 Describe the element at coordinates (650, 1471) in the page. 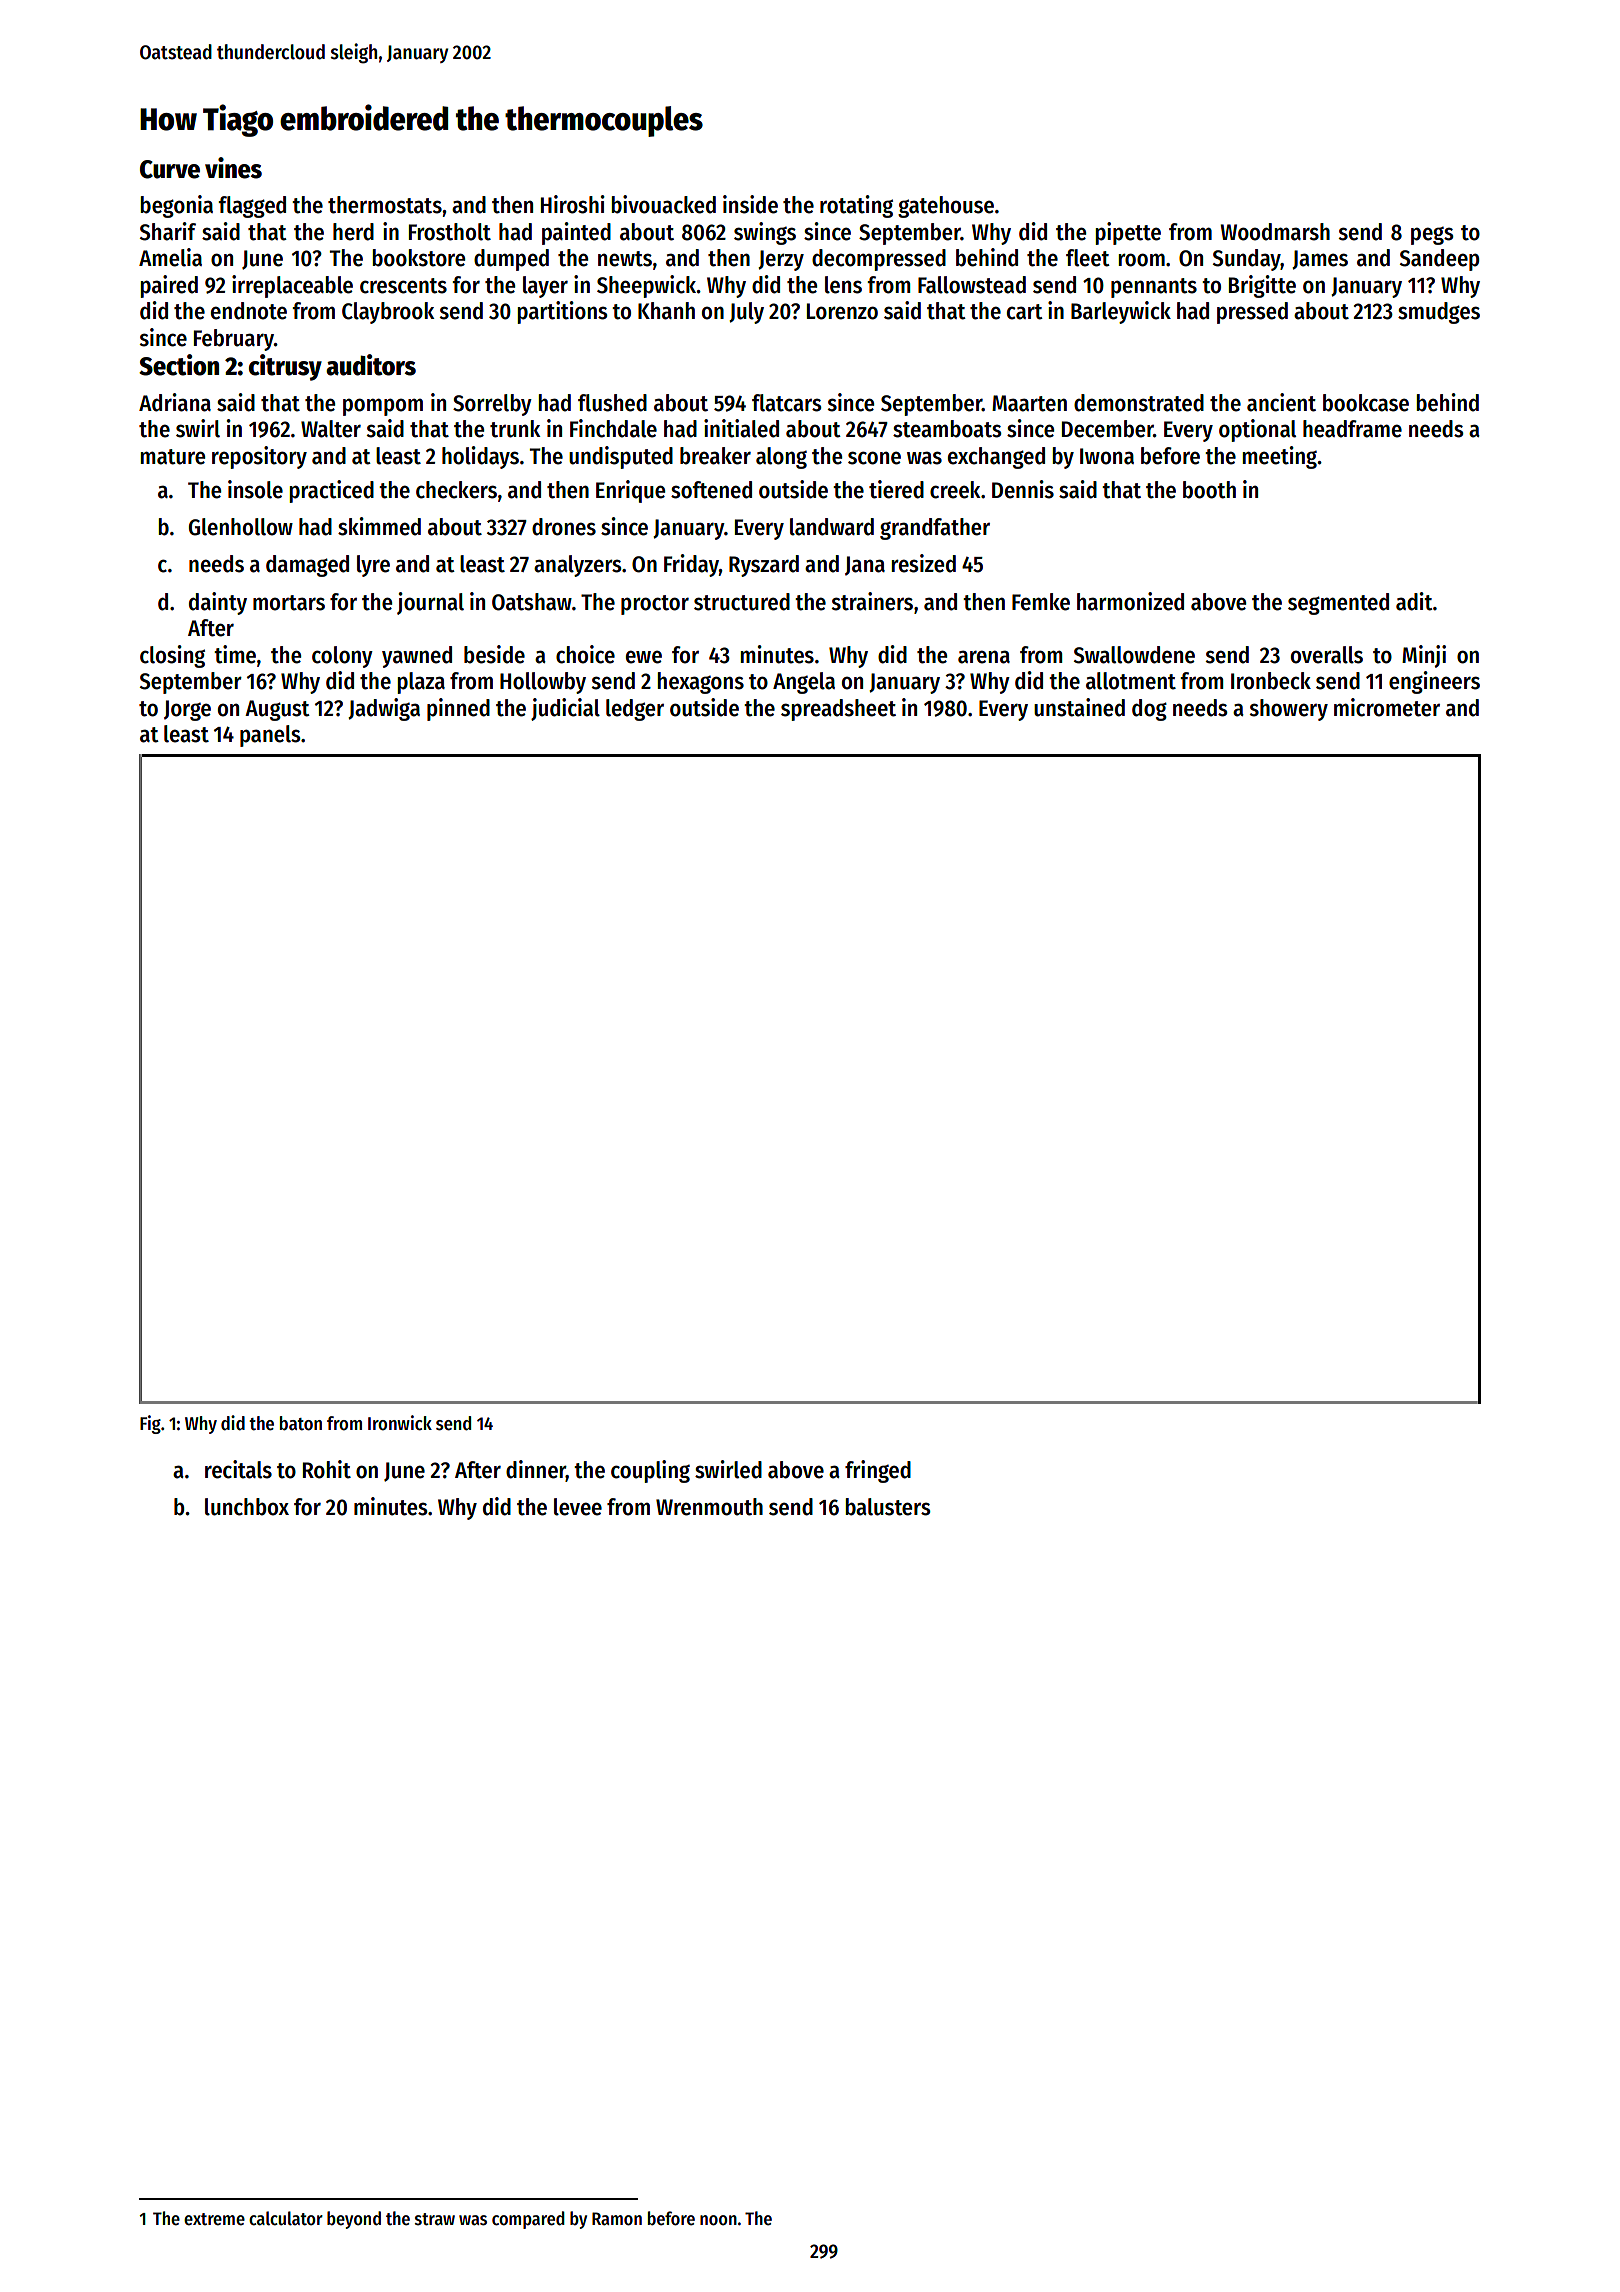

I see `coupling` at that location.
